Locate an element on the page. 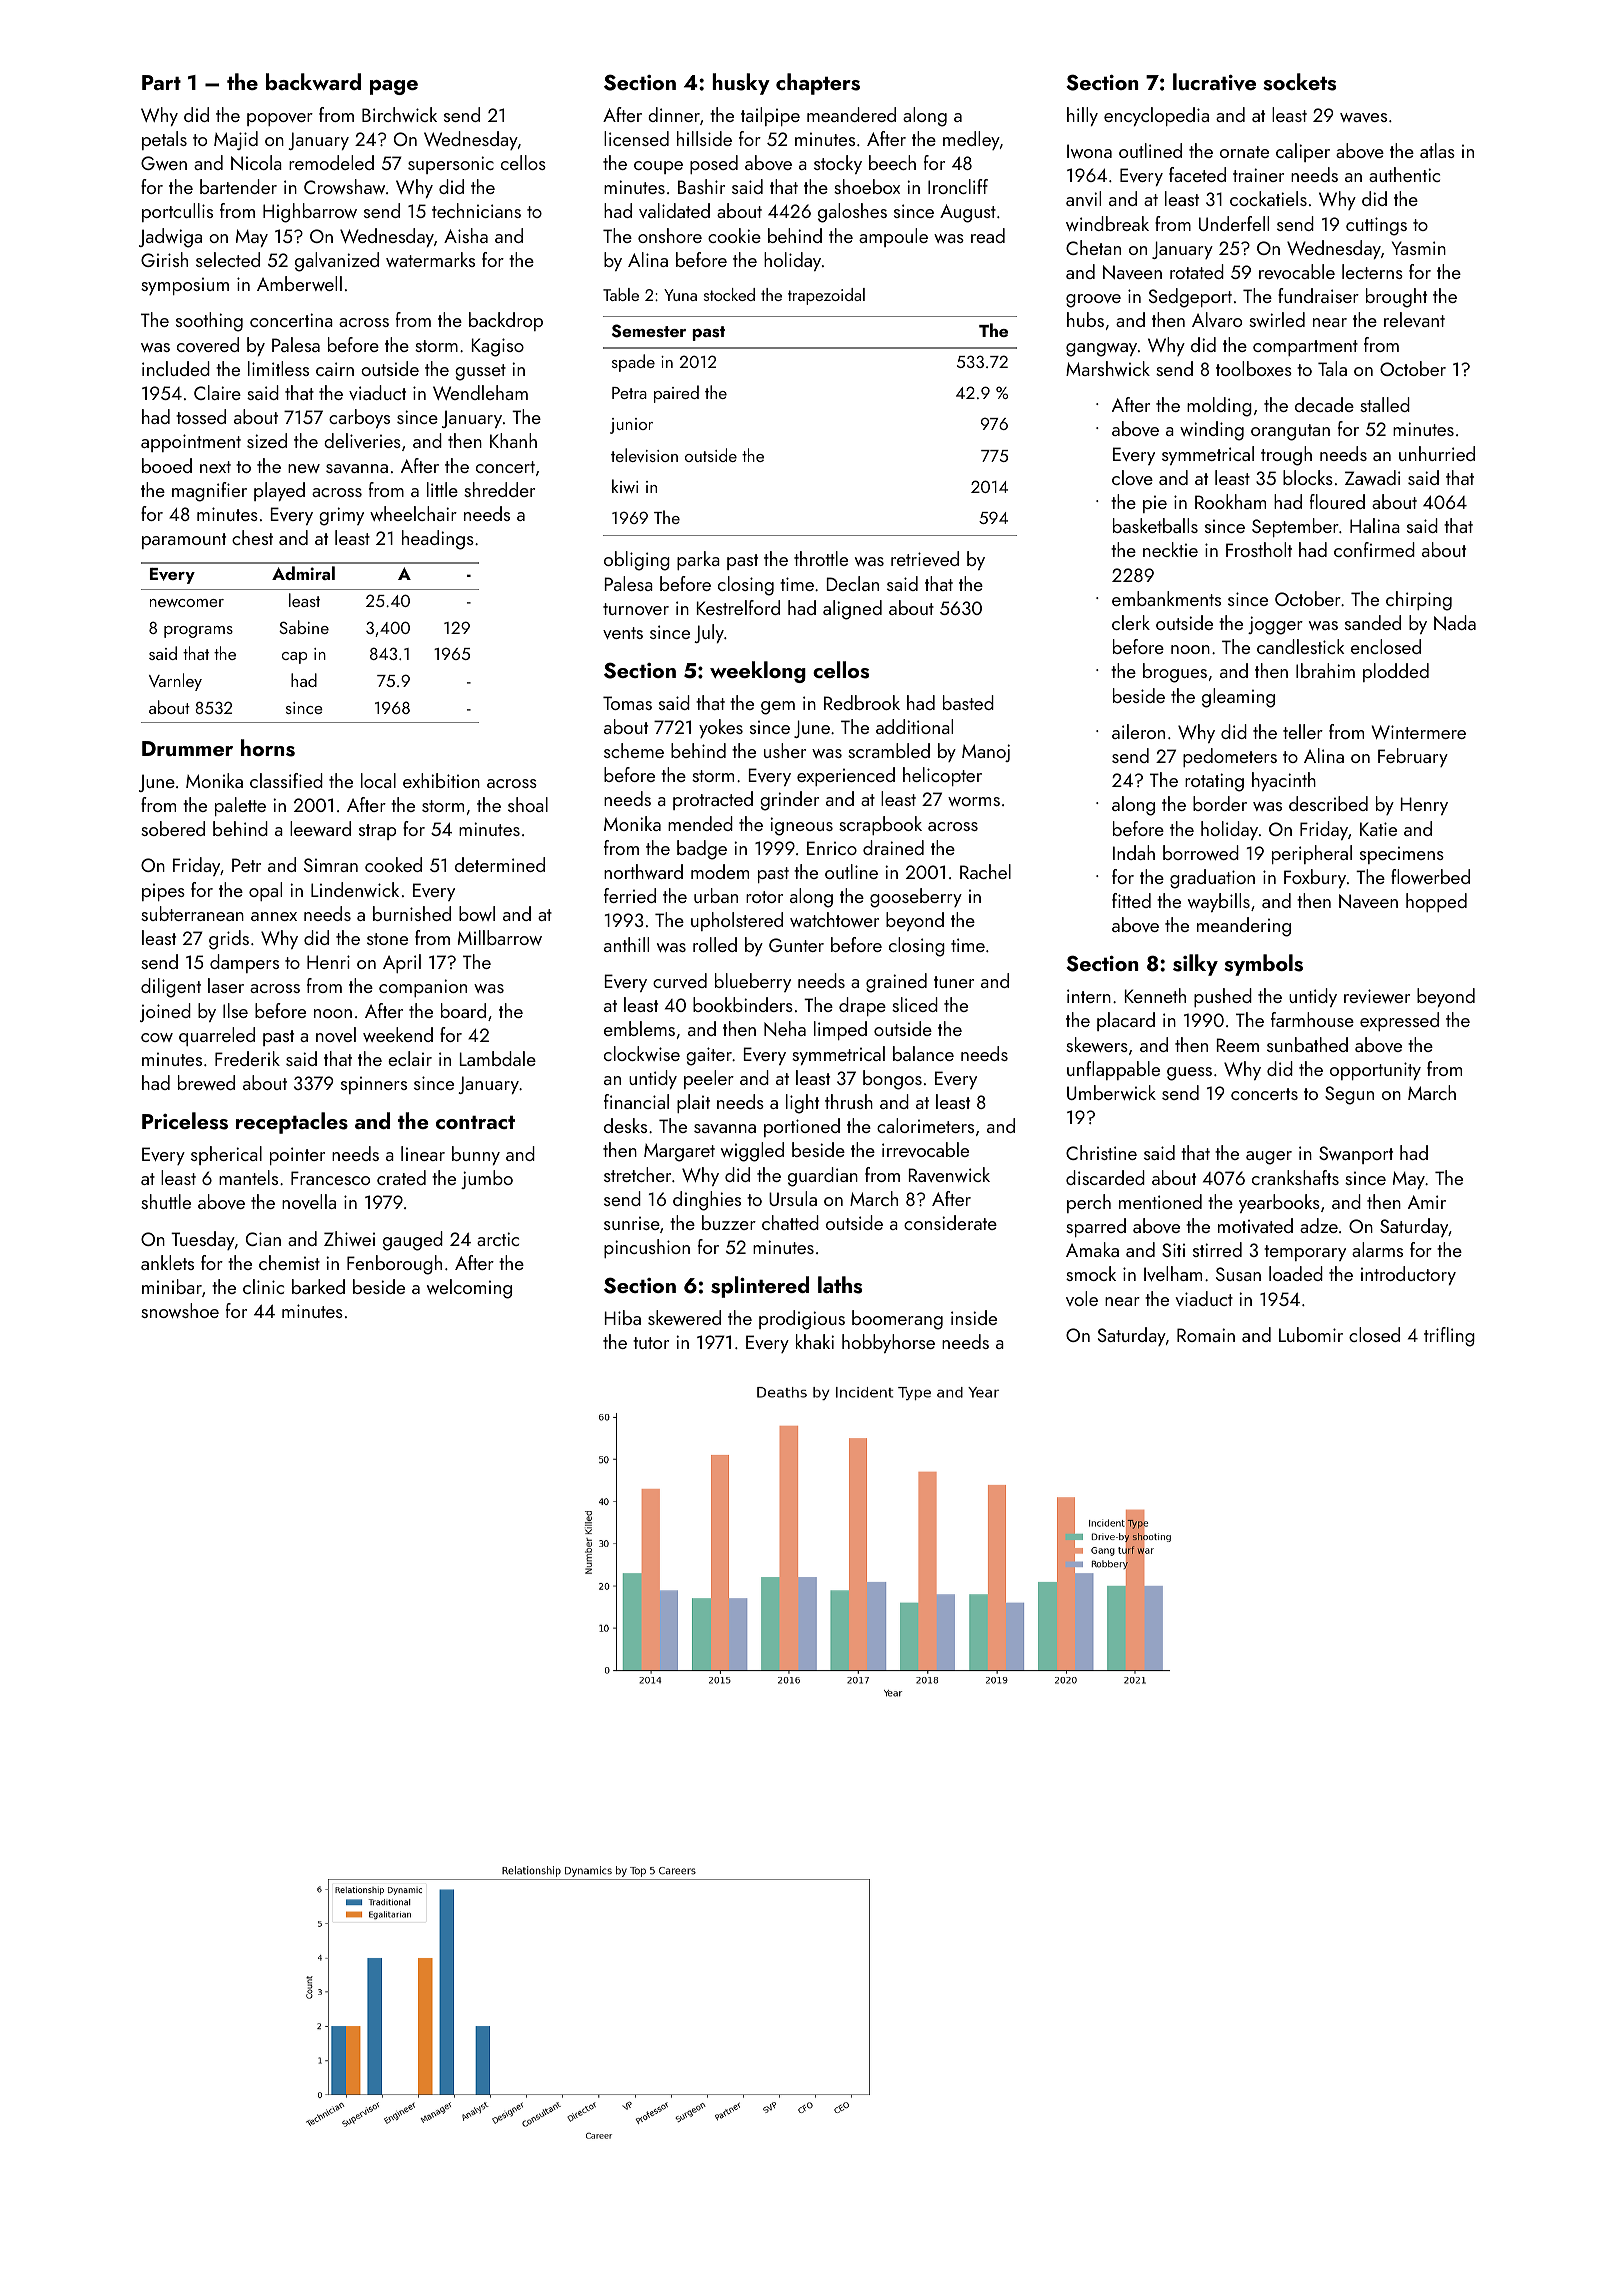 The width and height of the document is (1620, 2292). determined is located at coordinates (500, 864).
